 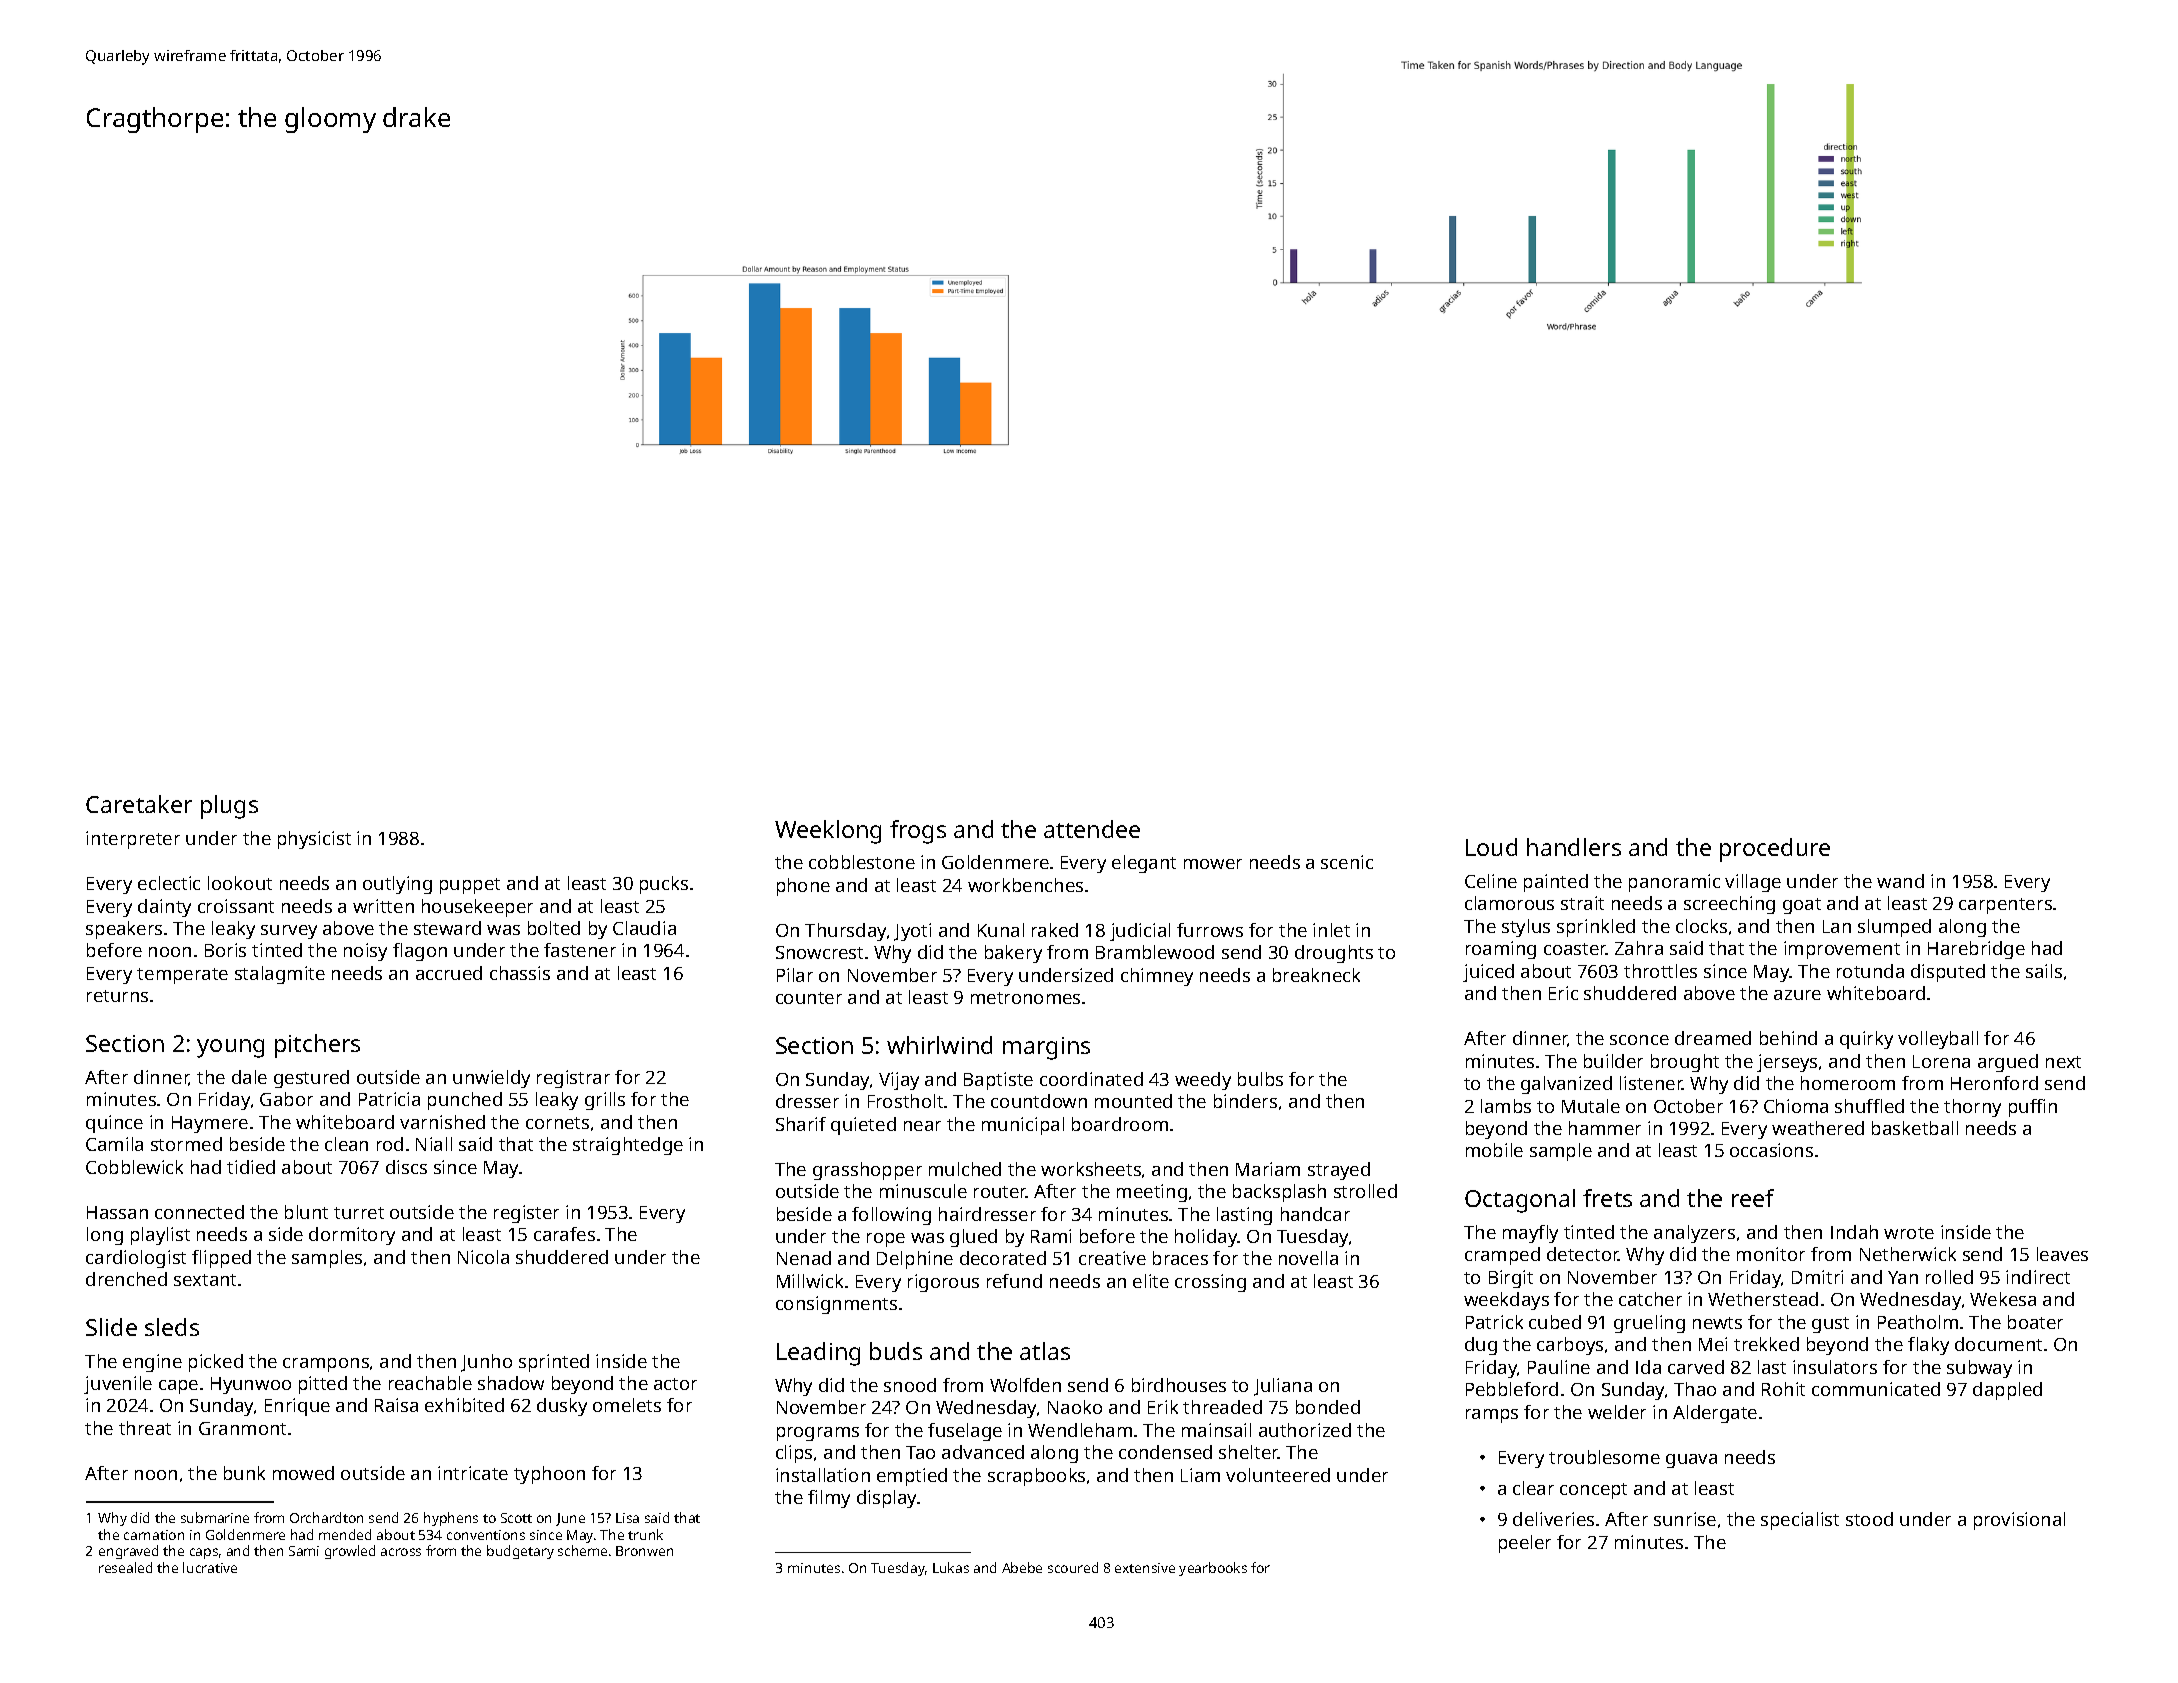 What do you see at coordinates (939, 1045) in the document?
I see `whirlwind` at bounding box center [939, 1045].
